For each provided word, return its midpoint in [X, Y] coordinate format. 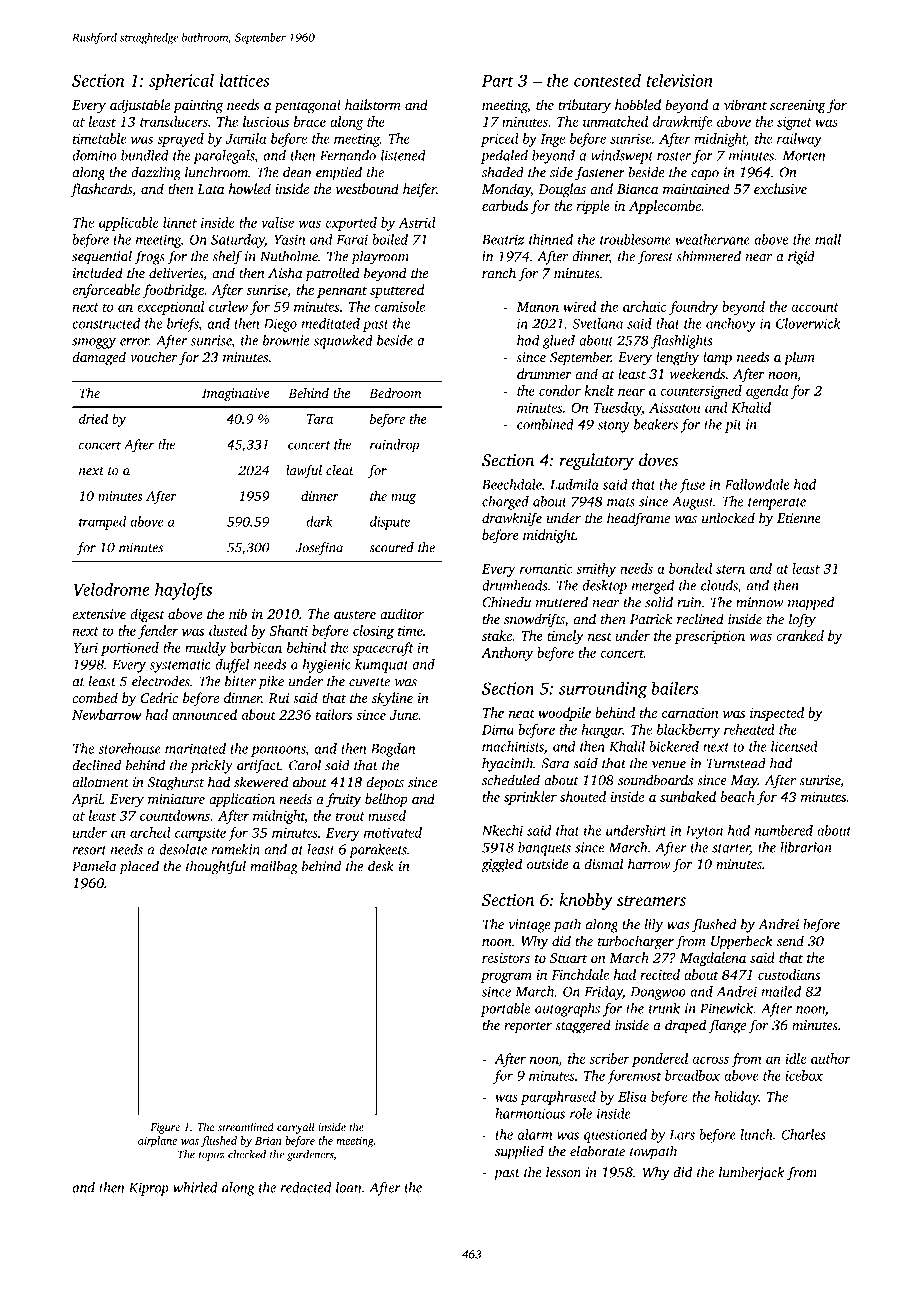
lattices [244, 80]
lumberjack [751, 1173]
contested [607, 80]
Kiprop [149, 1189]
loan [349, 1187]
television [680, 80]
